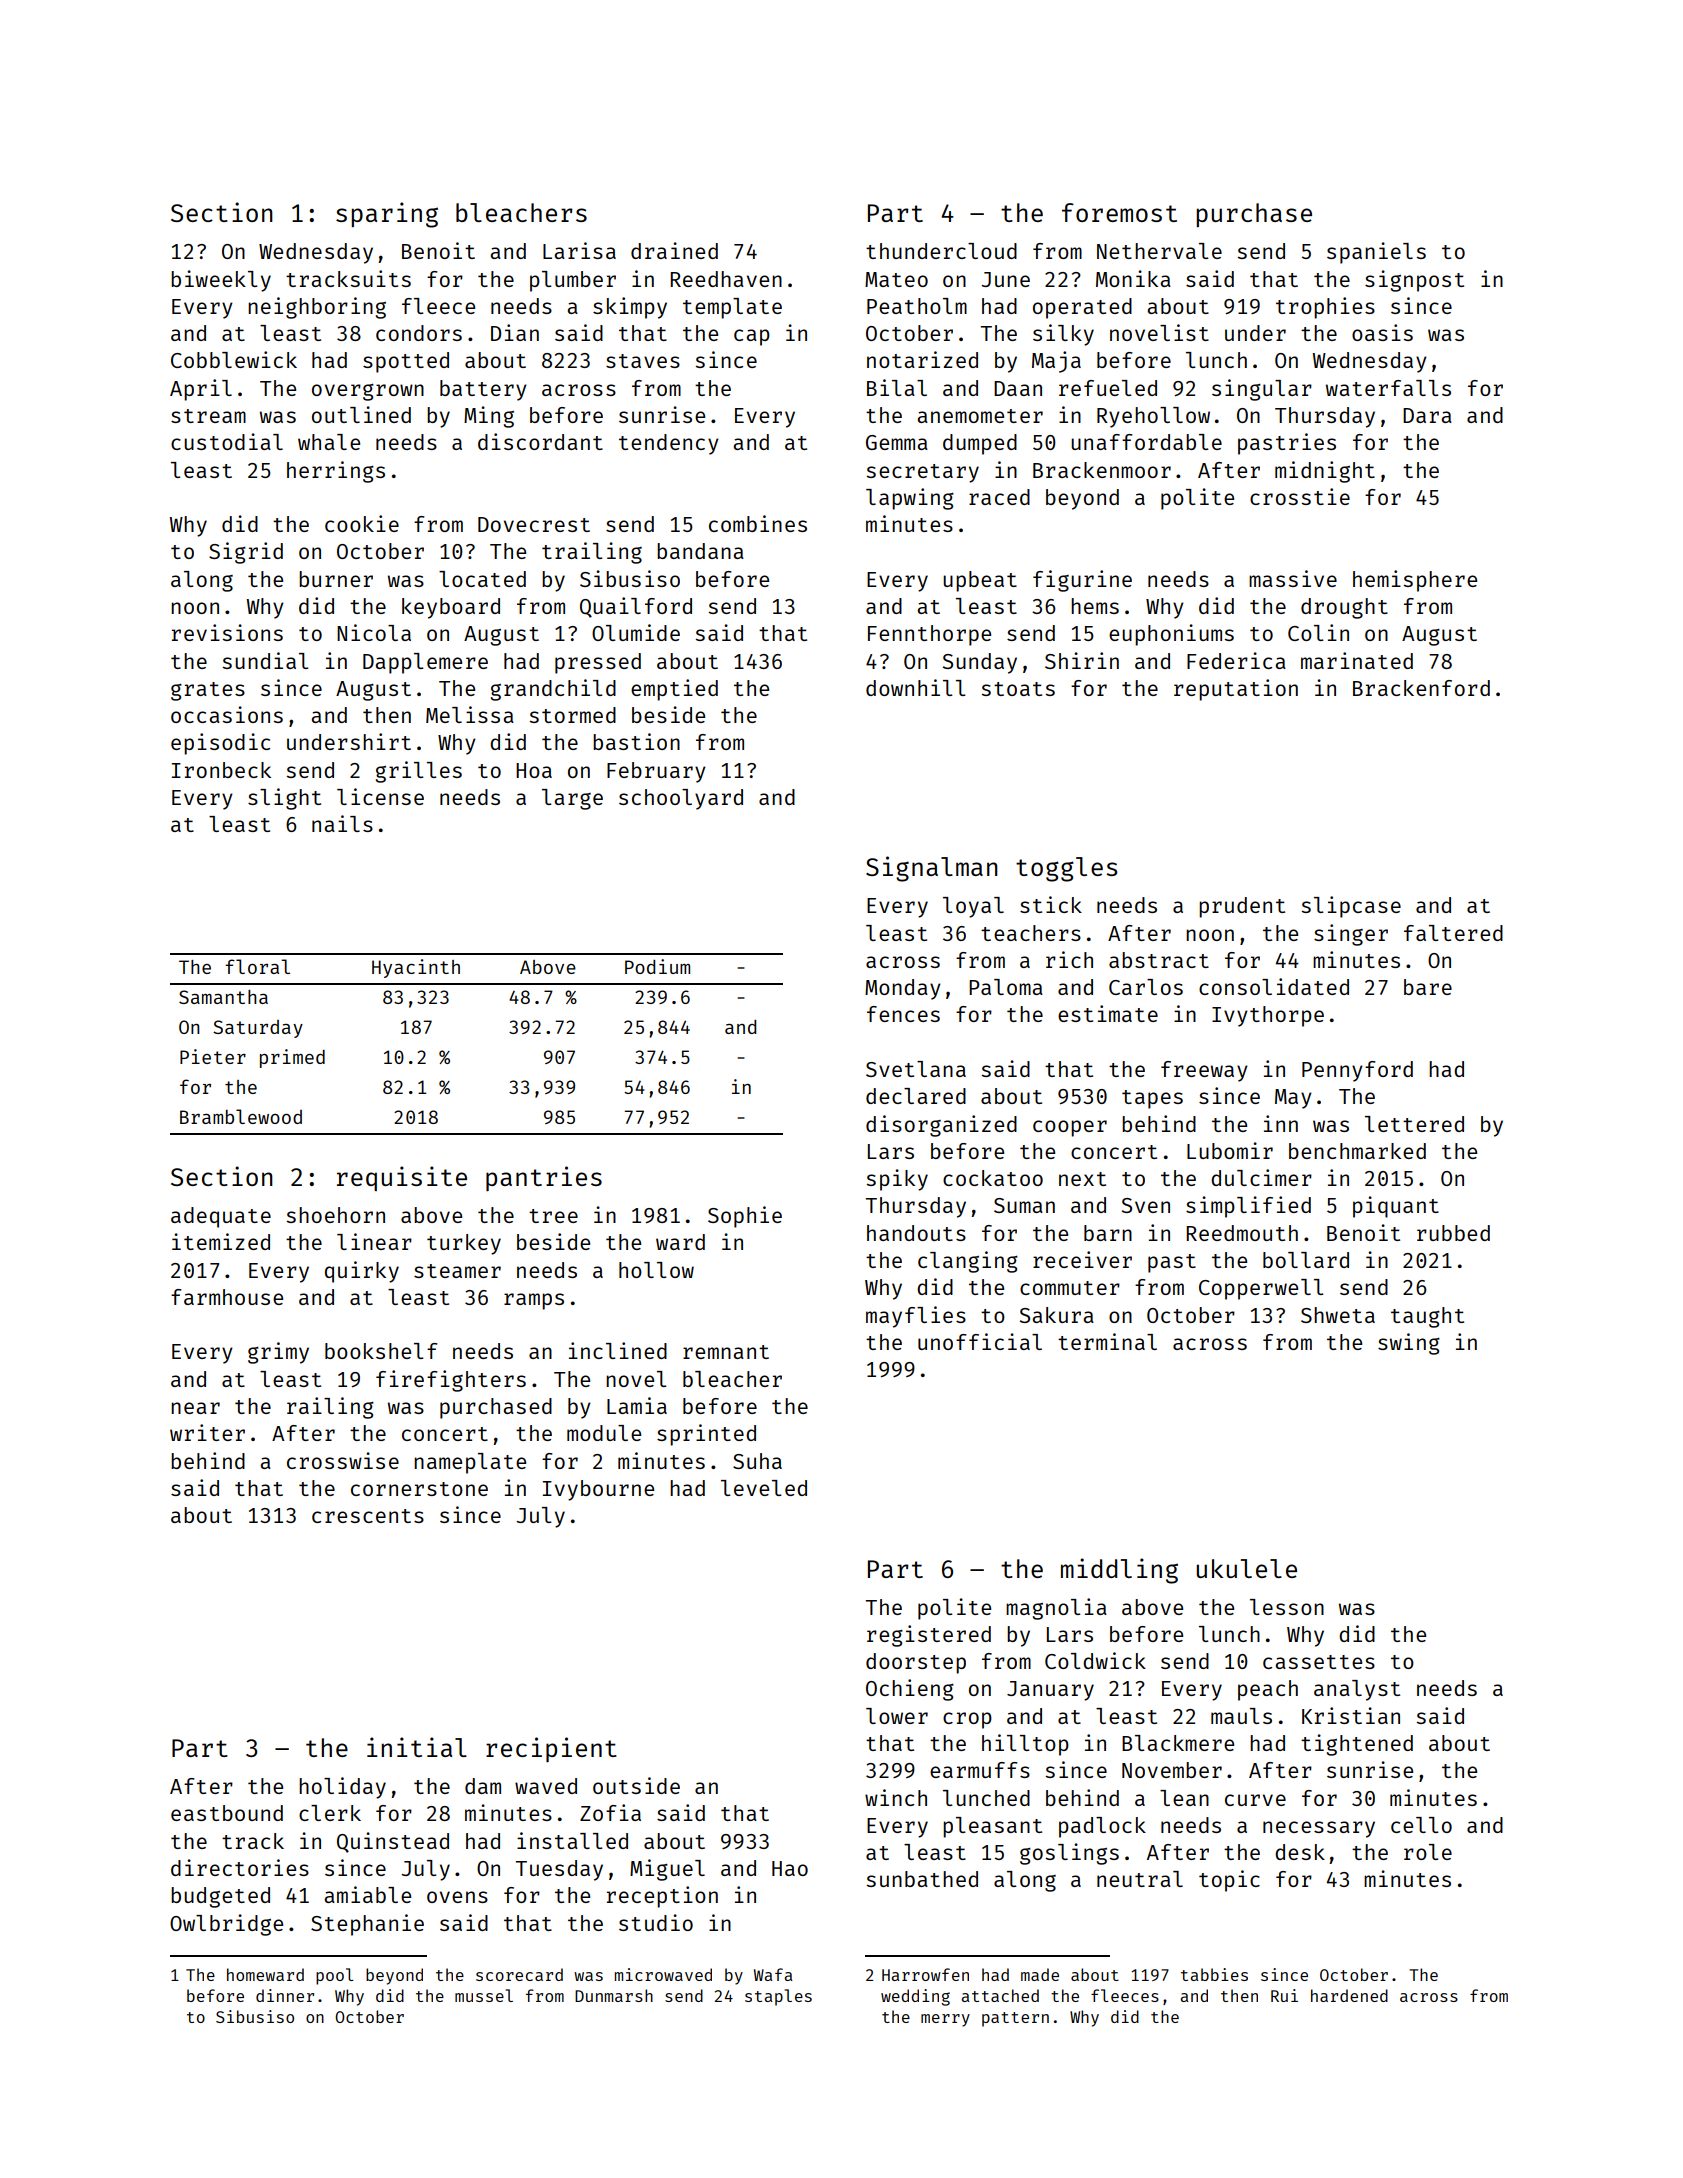 The height and width of the document is (2178, 1683). What do you see at coordinates (932, 869) in the document?
I see `Signalman` at bounding box center [932, 869].
